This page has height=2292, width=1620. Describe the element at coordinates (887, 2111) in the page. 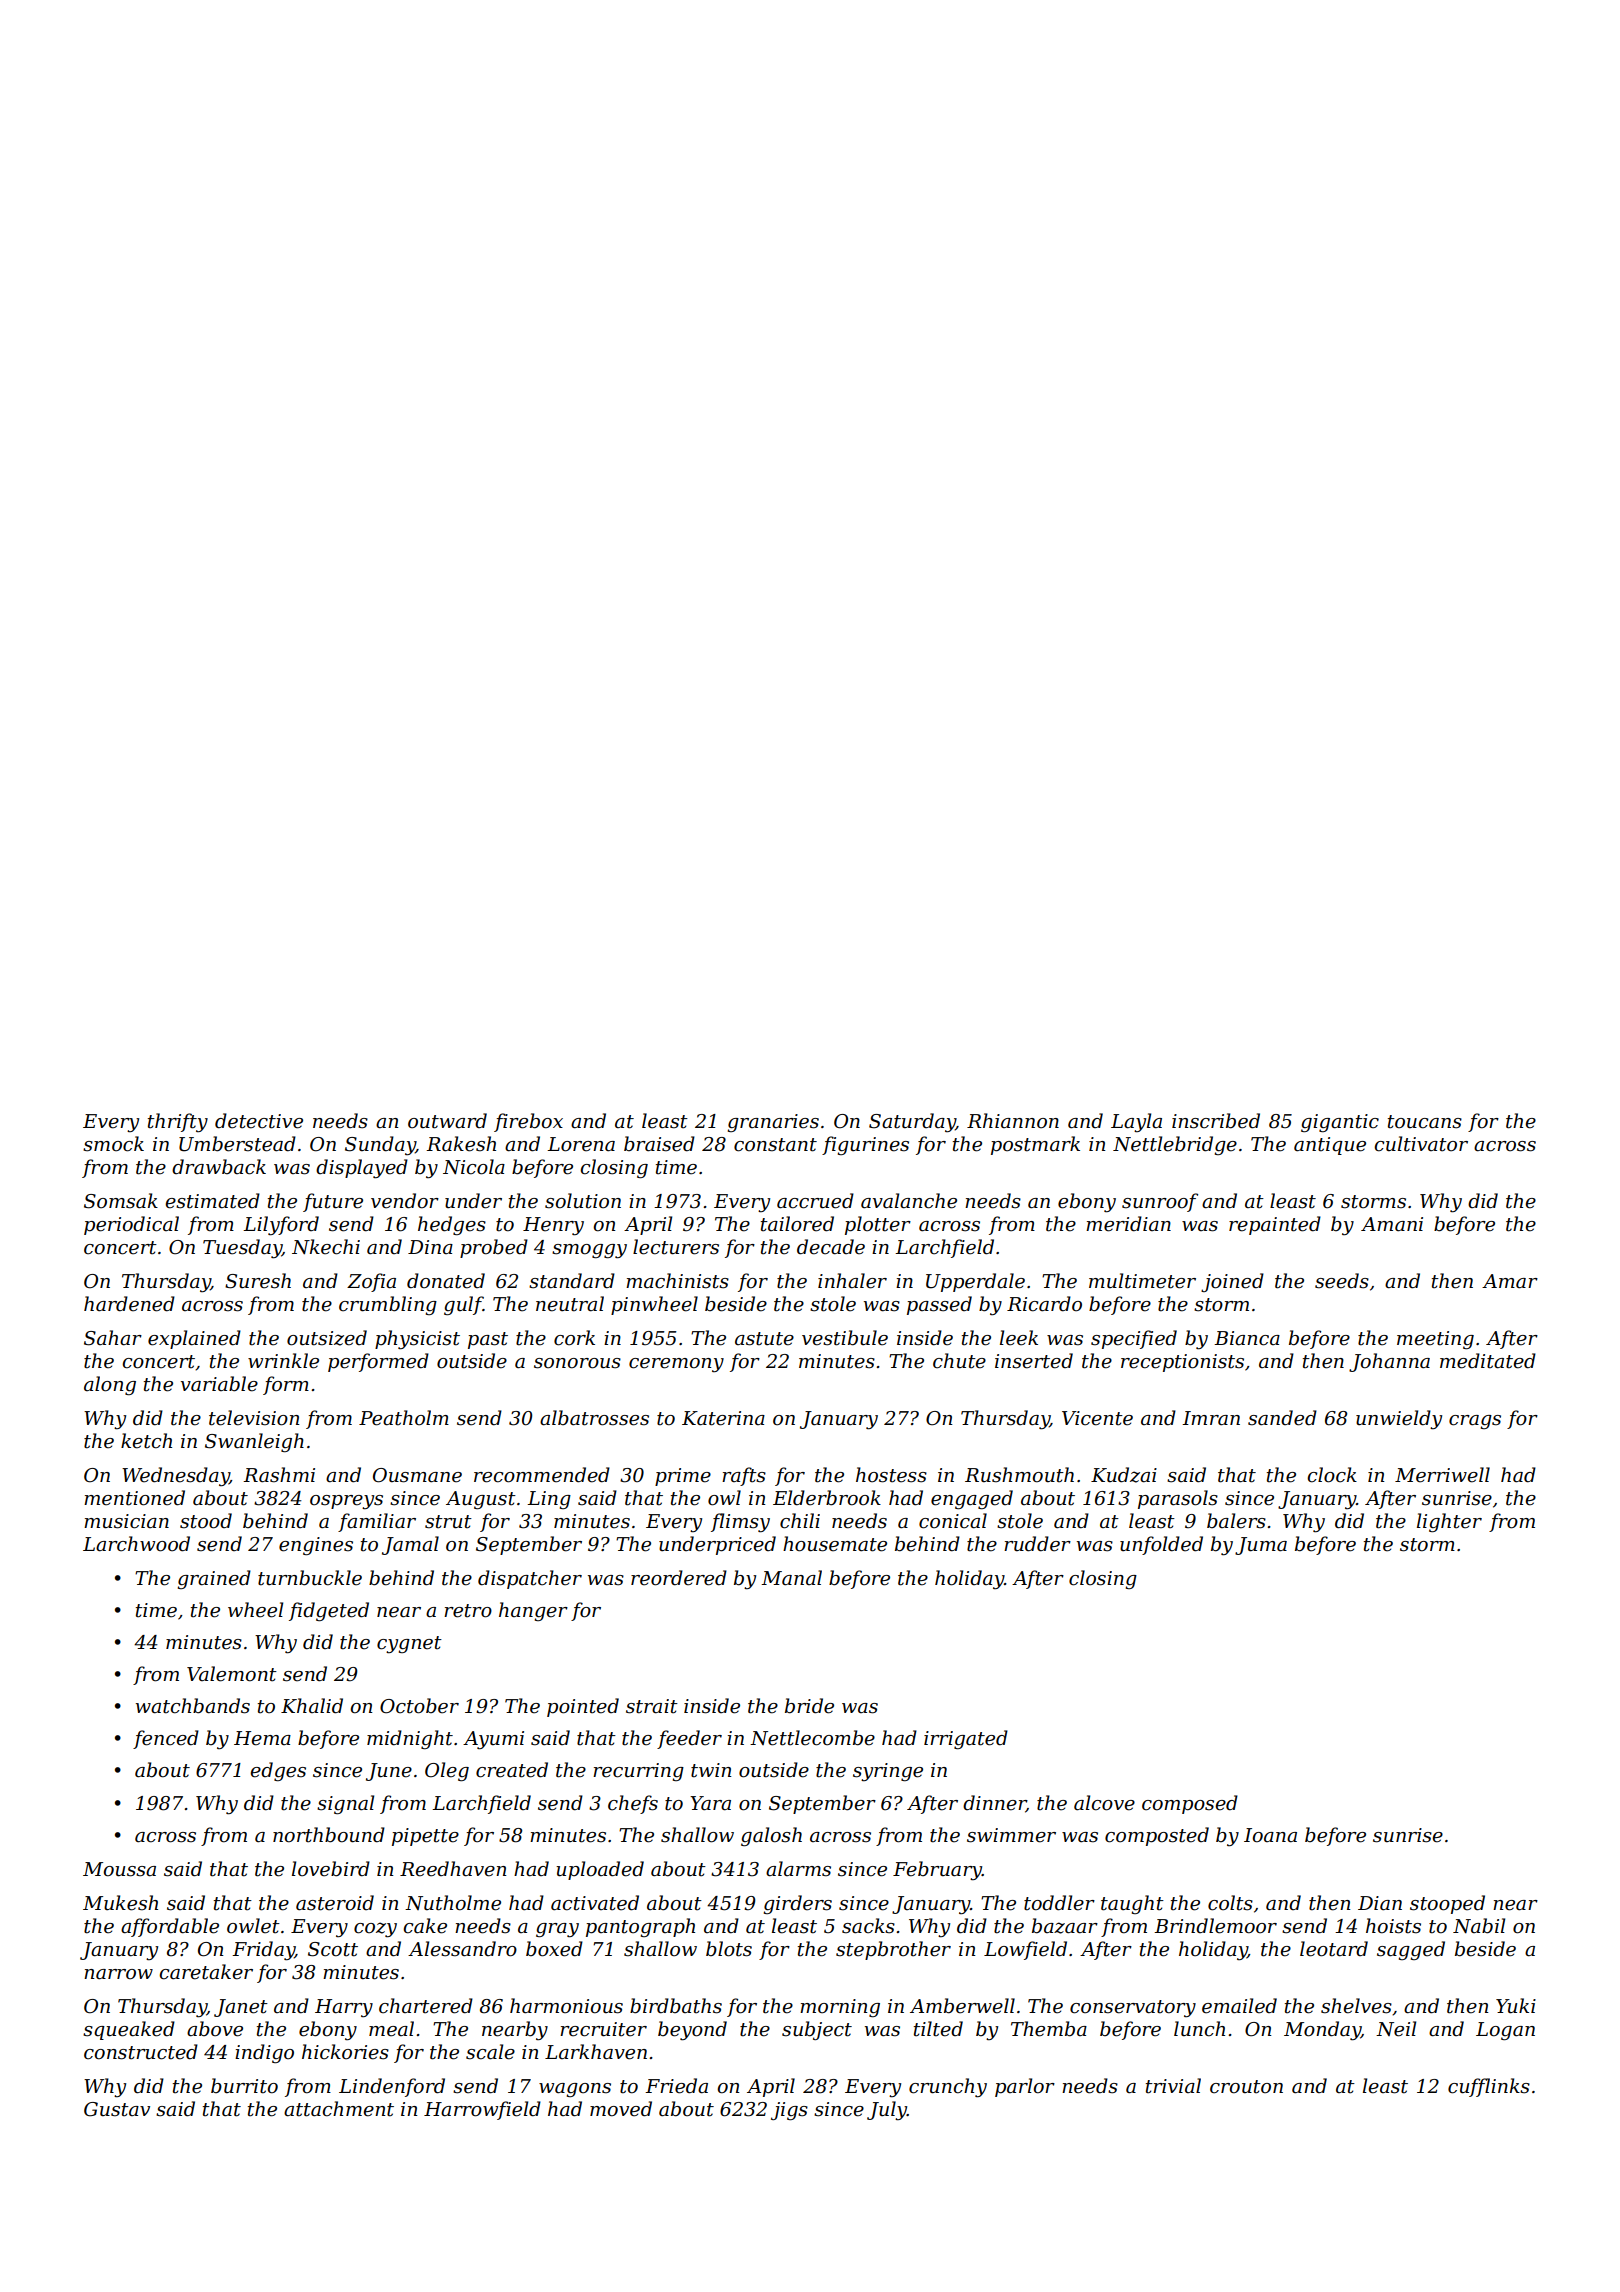

I see `July` at that location.
